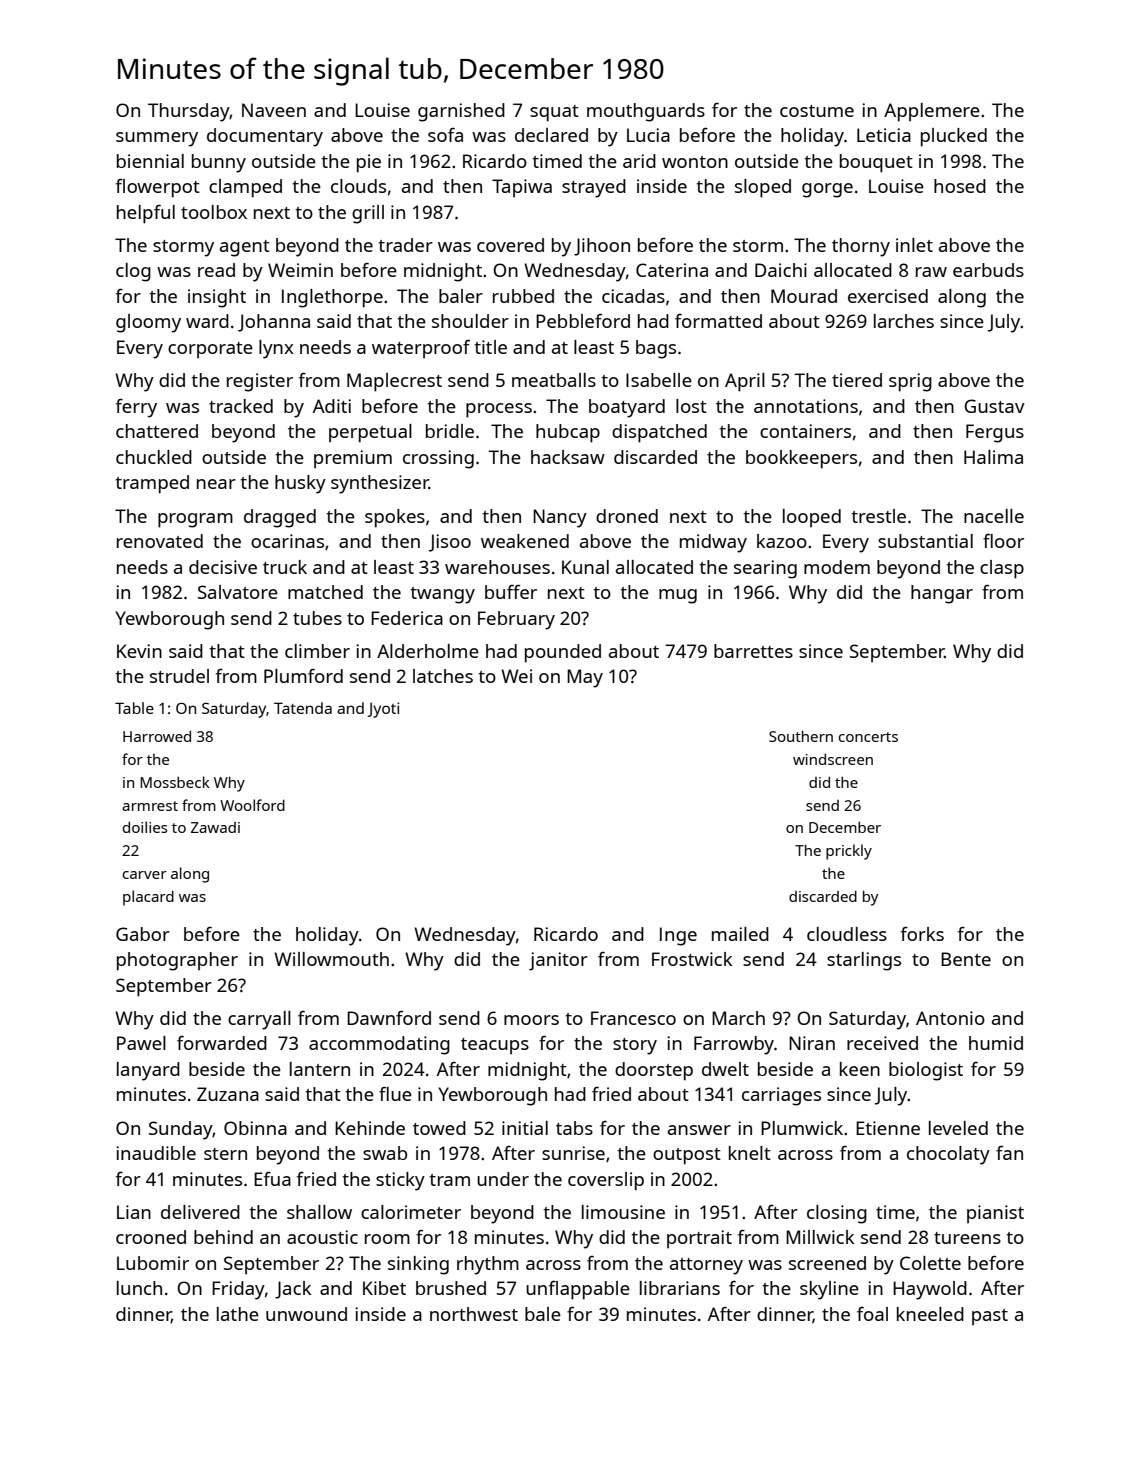 This screenshot has height=1476, width=1140. What do you see at coordinates (781, 270) in the screenshot?
I see `Daichi` at bounding box center [781, 270].
